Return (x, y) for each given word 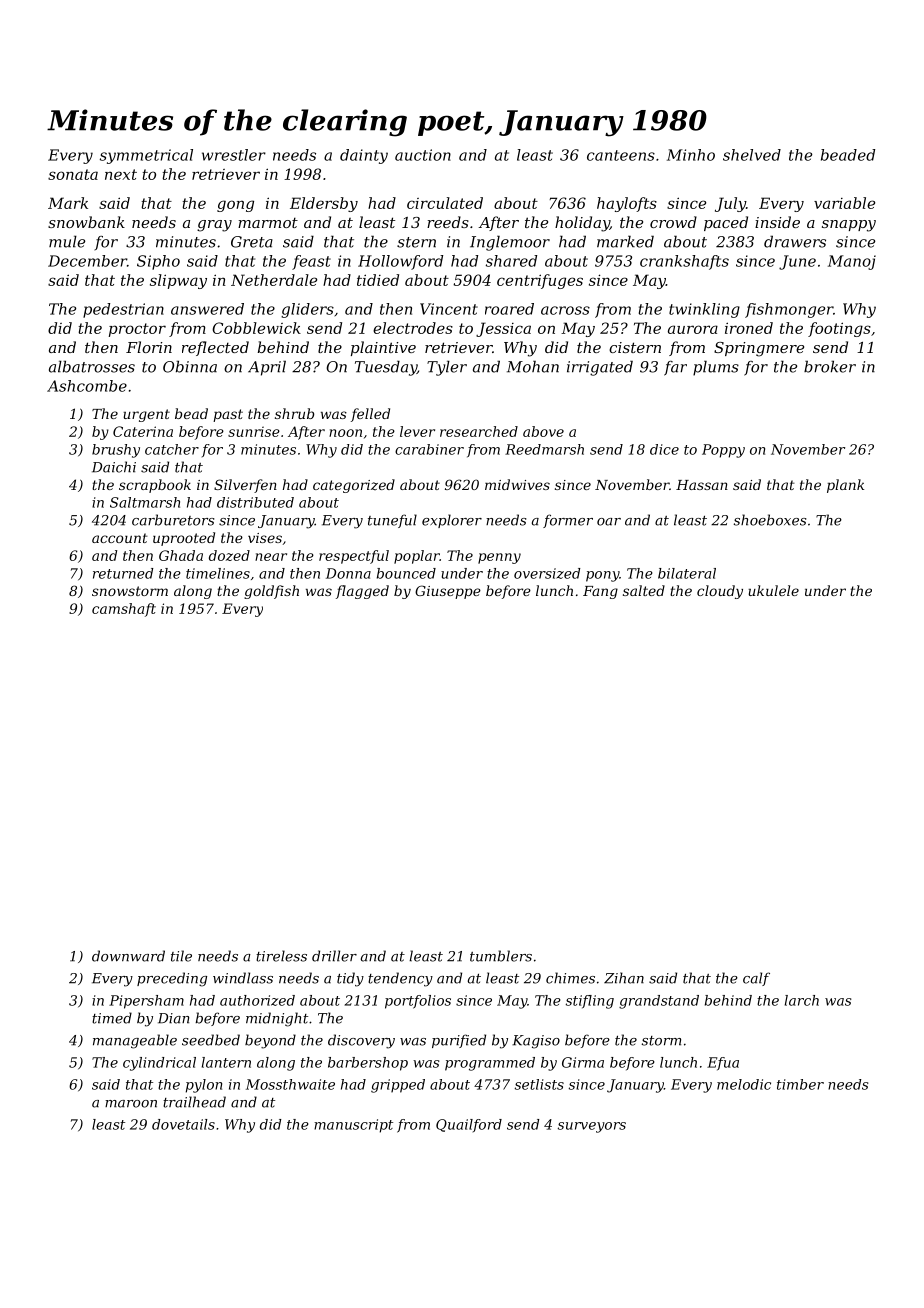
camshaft (124, 610)
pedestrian (123, 310)
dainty (364, 156)
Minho (691, 155)
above (543, 431)
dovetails (183, 1124)
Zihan (624, 978)
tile (181, 956)
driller (334, 956)
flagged (362, 592)
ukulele (773, 590)
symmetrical (146, 156)
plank (845, 486)
